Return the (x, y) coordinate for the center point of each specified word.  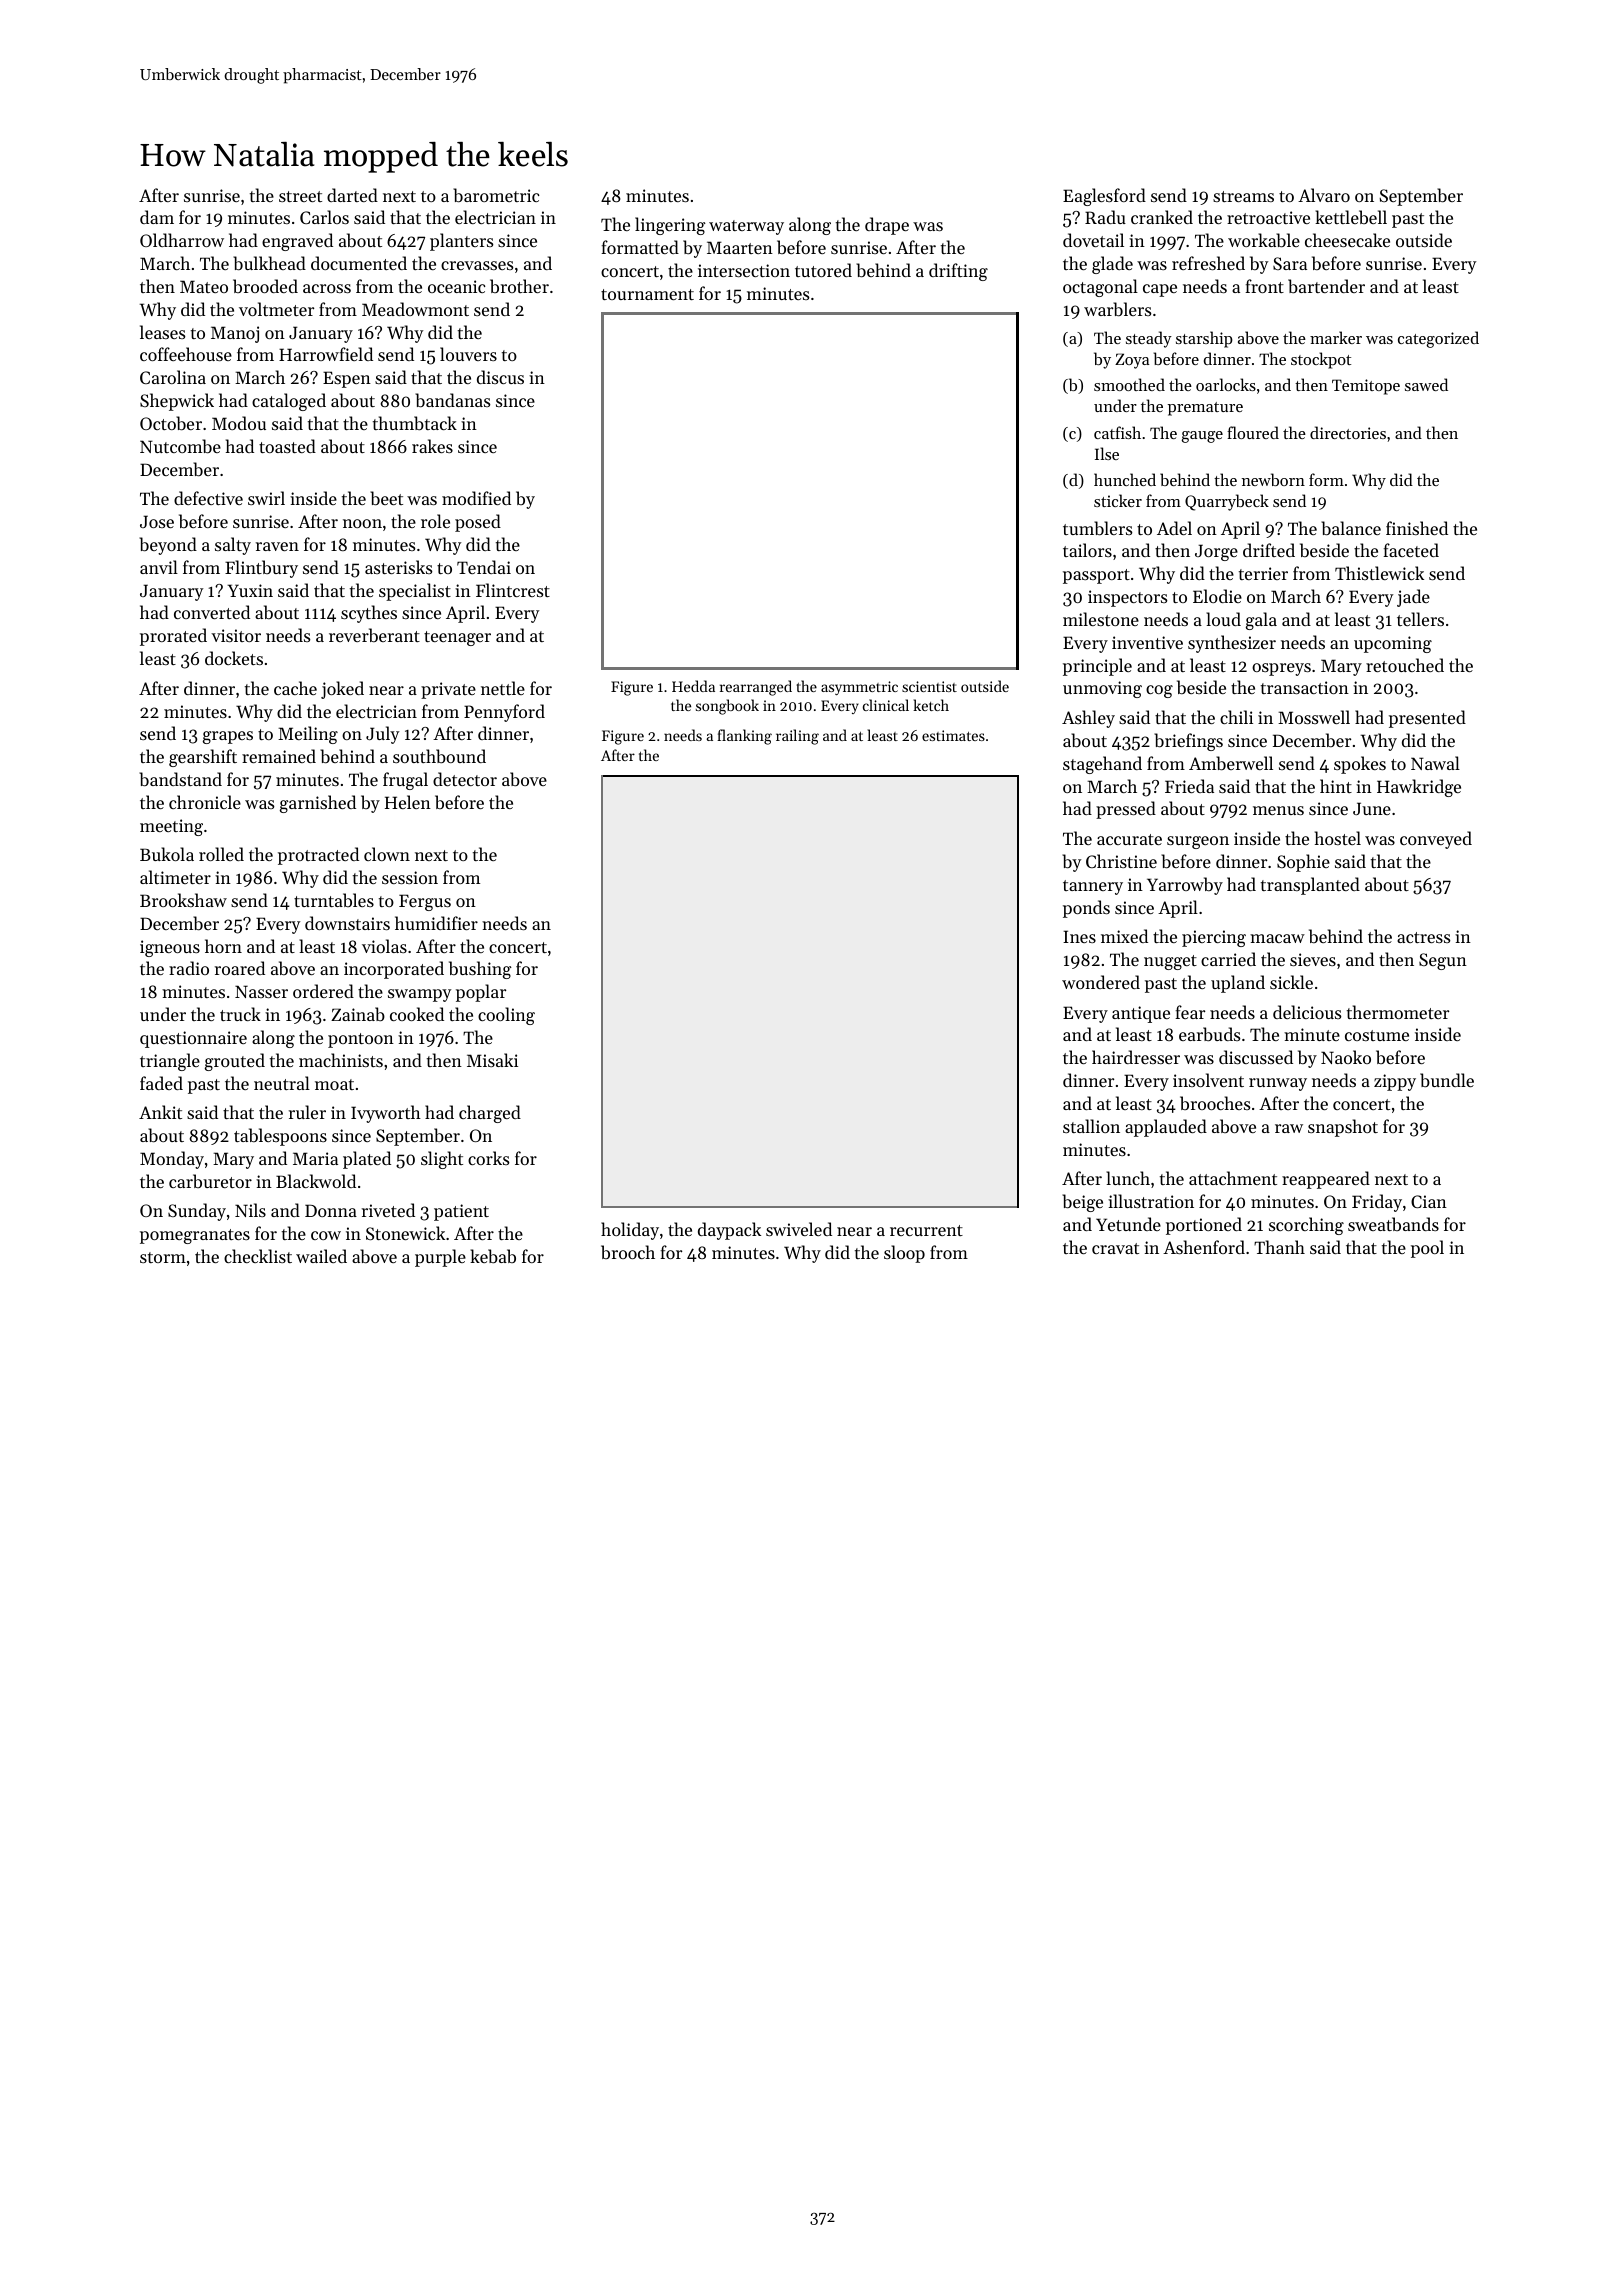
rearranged (756, 688)
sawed (1426, 384)
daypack (729, 1231)
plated (367, 1160)
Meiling (308, 735)
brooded (265, 286)
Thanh (1279, 1247)
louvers (468, 354)
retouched (1405, 665)
